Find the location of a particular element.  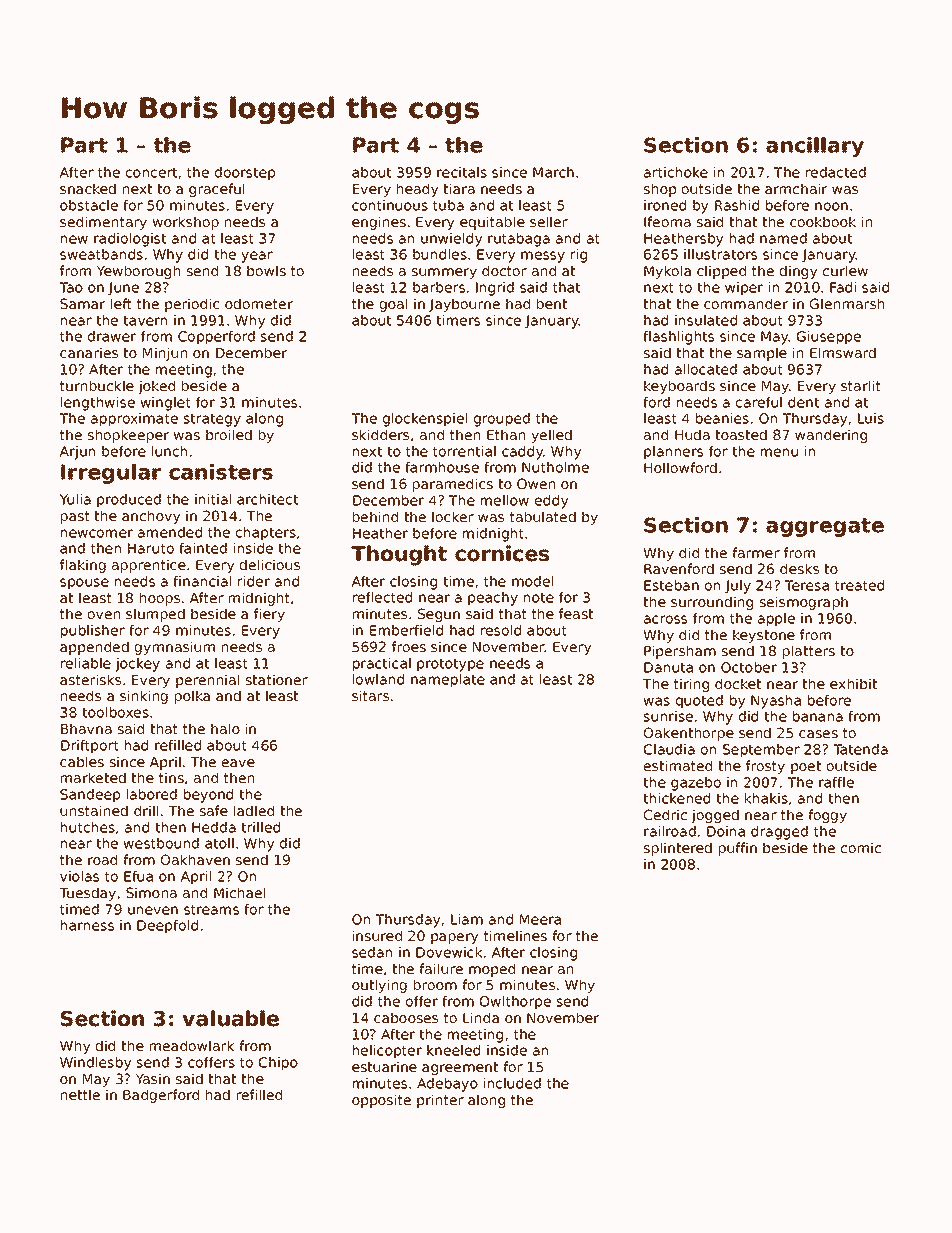

ancillary is located at coordinates (815, 147).
